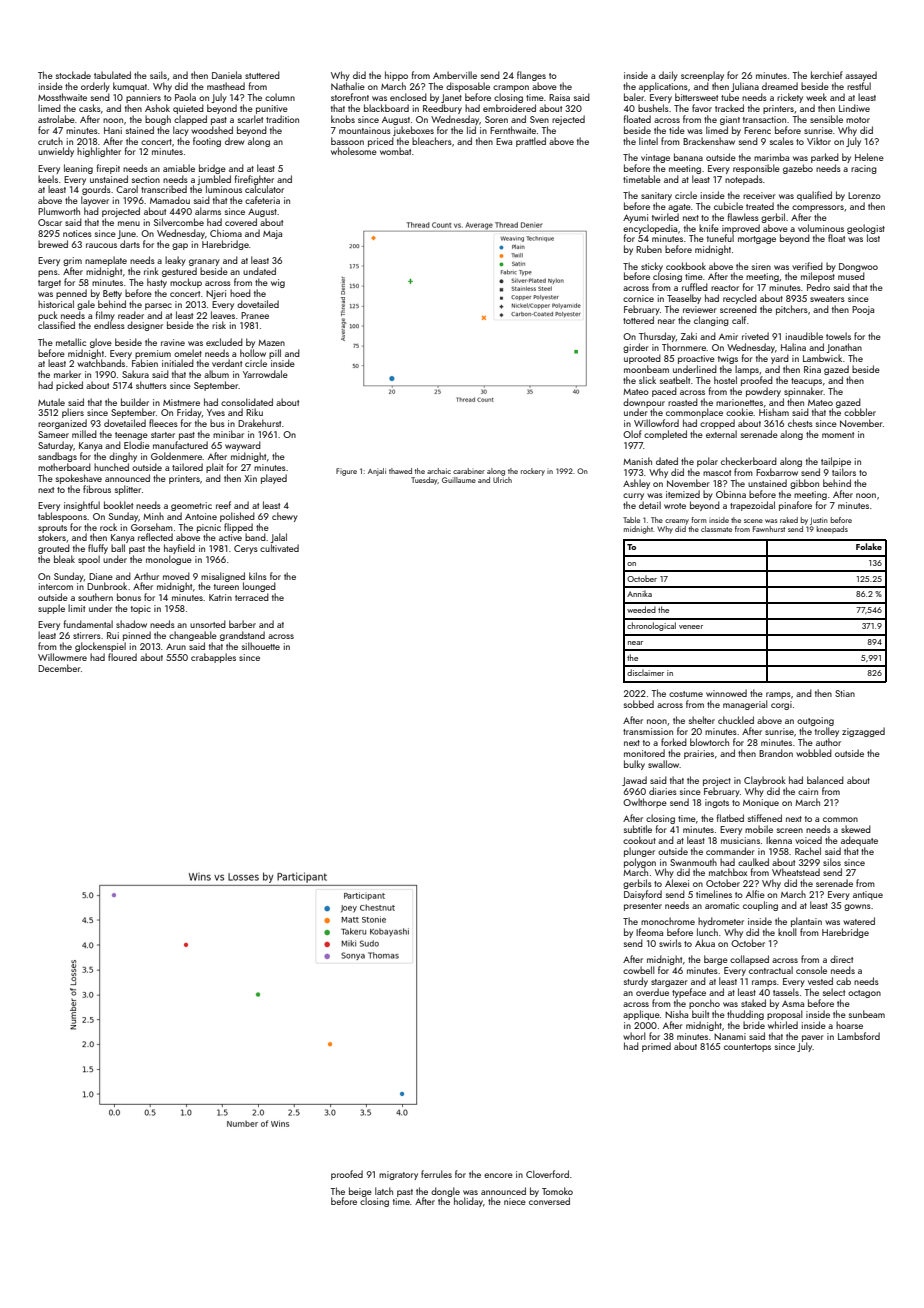 Image resolution: width=924 pixels, height=1308 pixels. I want to click on skewed, so click(856, 829).
